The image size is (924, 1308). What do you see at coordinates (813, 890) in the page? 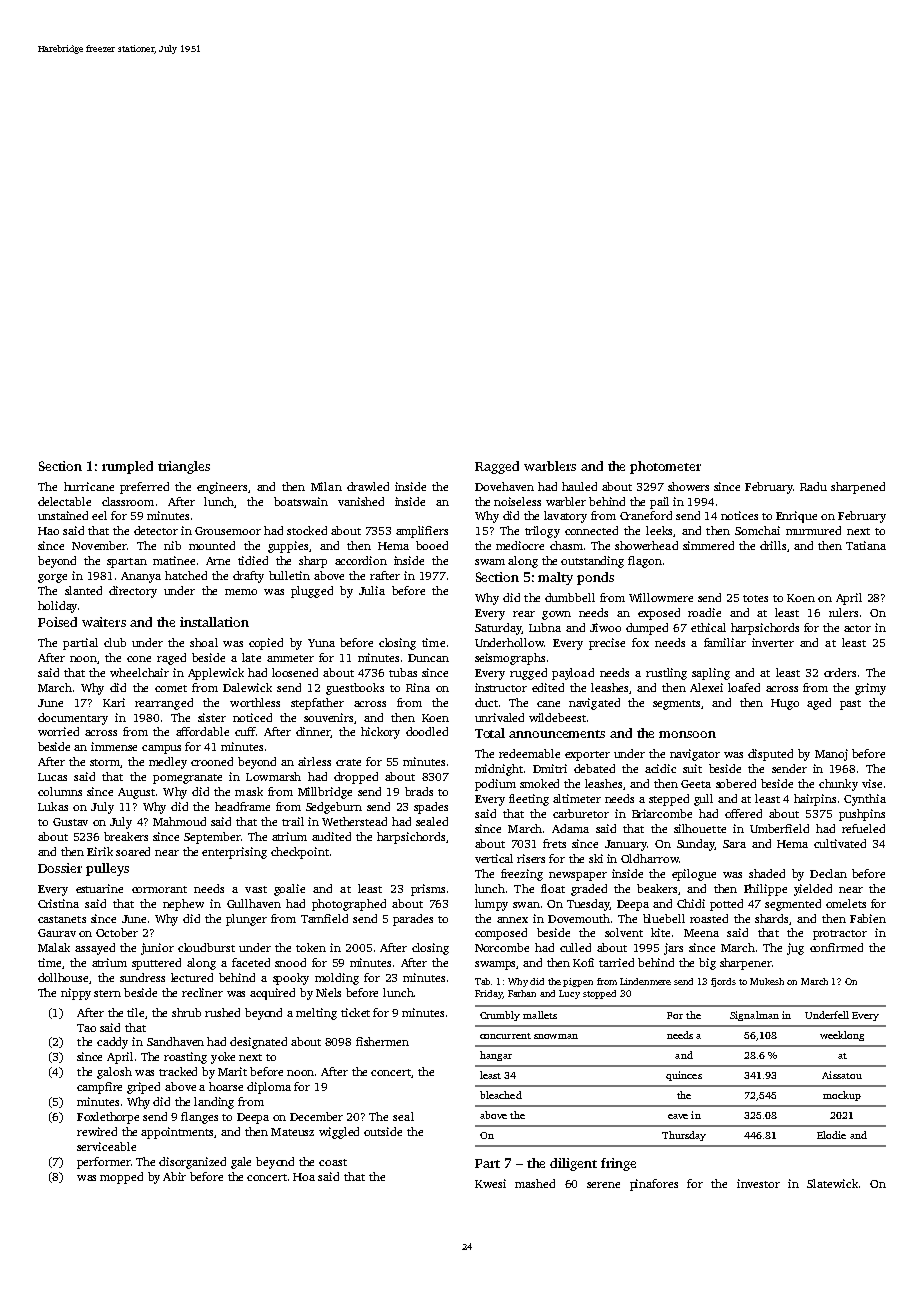
I see `yielded` at bounding box center [813, 890].
